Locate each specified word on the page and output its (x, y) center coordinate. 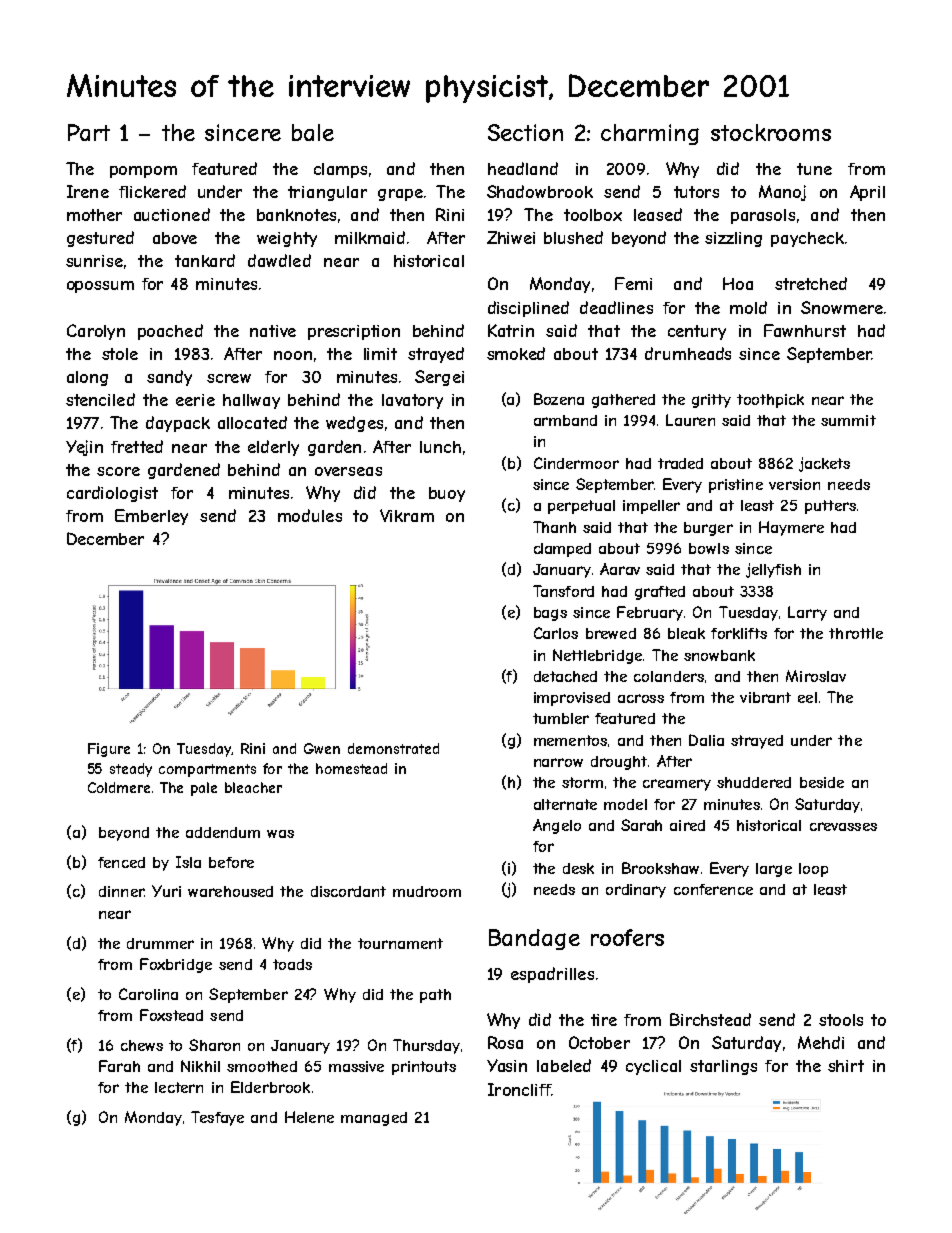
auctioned (172, 214)
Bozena (559, 399)
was (280, 834)
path (435, 996)
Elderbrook (270, 1087)
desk (578, 868)
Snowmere (842, 307)
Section (525, 132)
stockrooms (771, 132)
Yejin (84, 448)
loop (813, 870)
